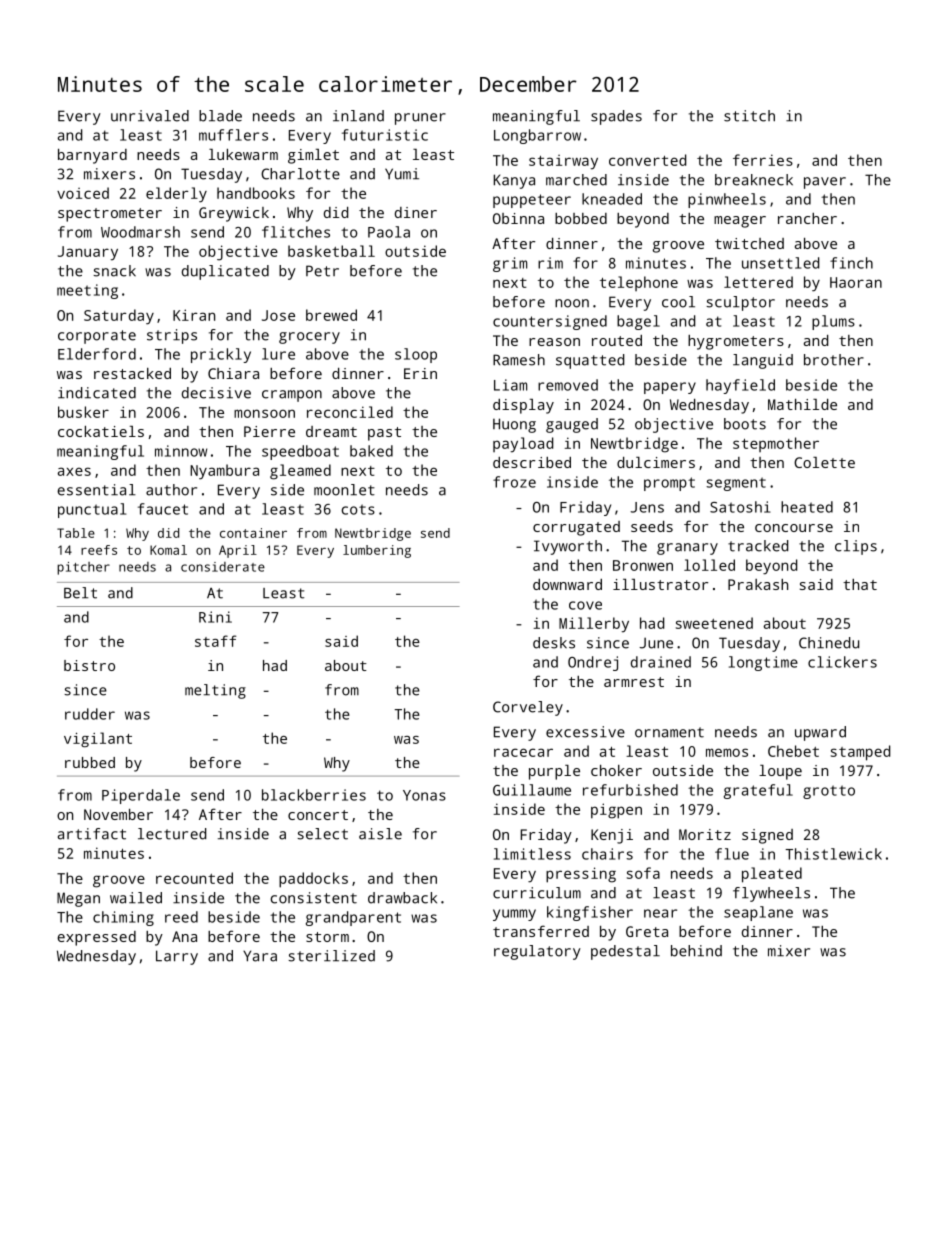  I want to click on behind, so click(696, 951).
